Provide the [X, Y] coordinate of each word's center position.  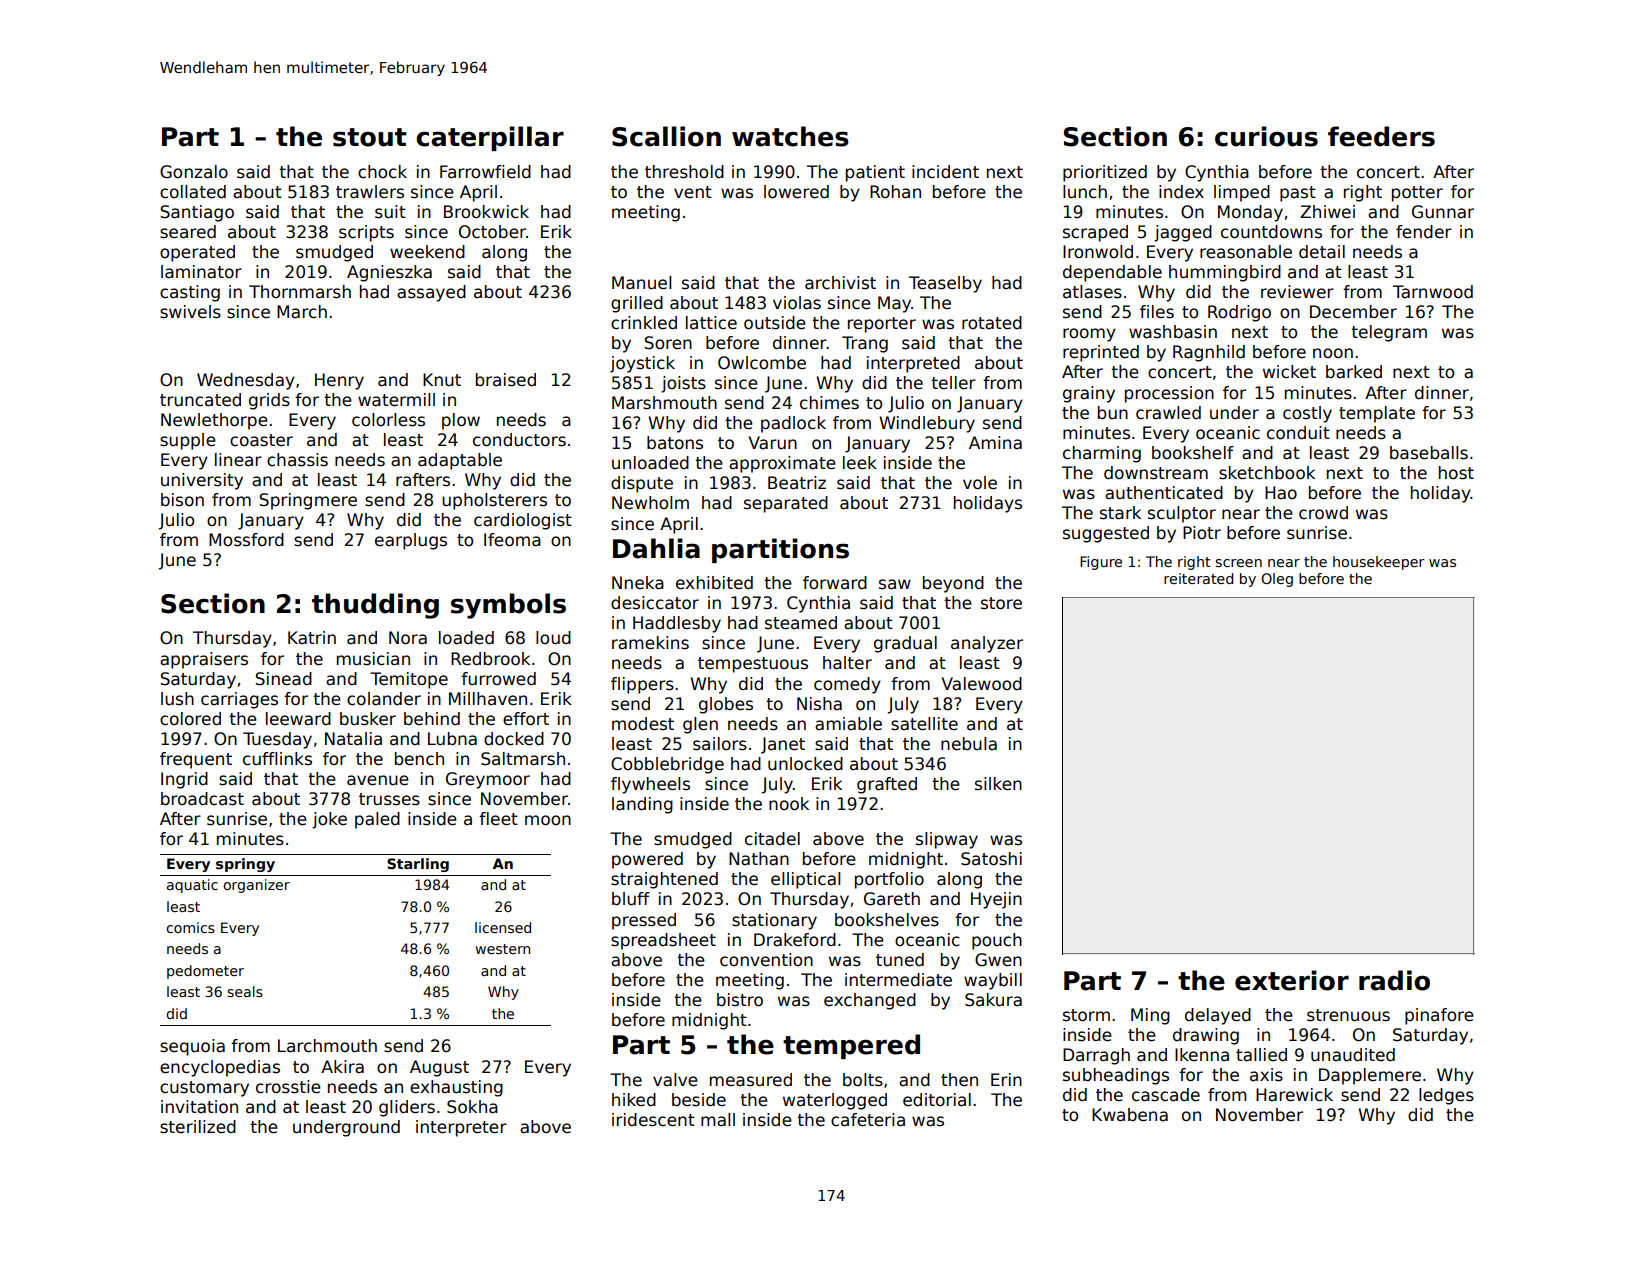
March [302, 312]
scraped [1095, 233]
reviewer [1297, 292]
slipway [947, 840]
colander [384, 699]
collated [193, 192]
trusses [389, 799]
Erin [1006, 1079]
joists [683, 384]
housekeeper [1379, 563]
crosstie [288, 1087]
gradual [905, 644]
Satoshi [991, 859]
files [1157, 312]
